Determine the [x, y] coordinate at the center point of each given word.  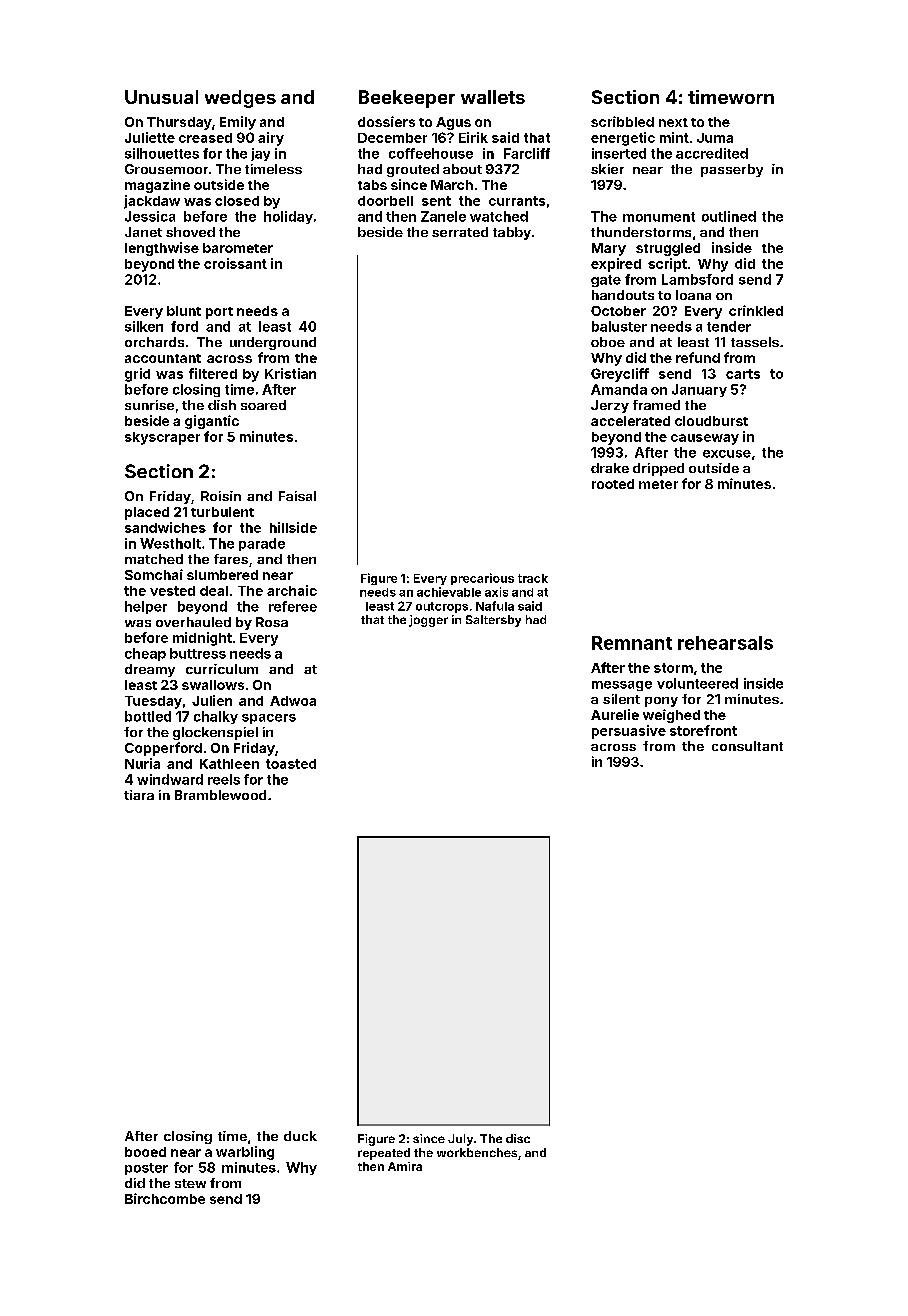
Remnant [632, 643]
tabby [512, 233]
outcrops [442, 607]
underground [273, 343]
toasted [291, 764]
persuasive [629, 732]
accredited [712, 153]
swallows [213, 685]
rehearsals [725, 643]
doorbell [385, 201]
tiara [139, 795]
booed [145, 1152]
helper [146, 607]
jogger [428, 621]
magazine [157, 186]
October [618, 311]
